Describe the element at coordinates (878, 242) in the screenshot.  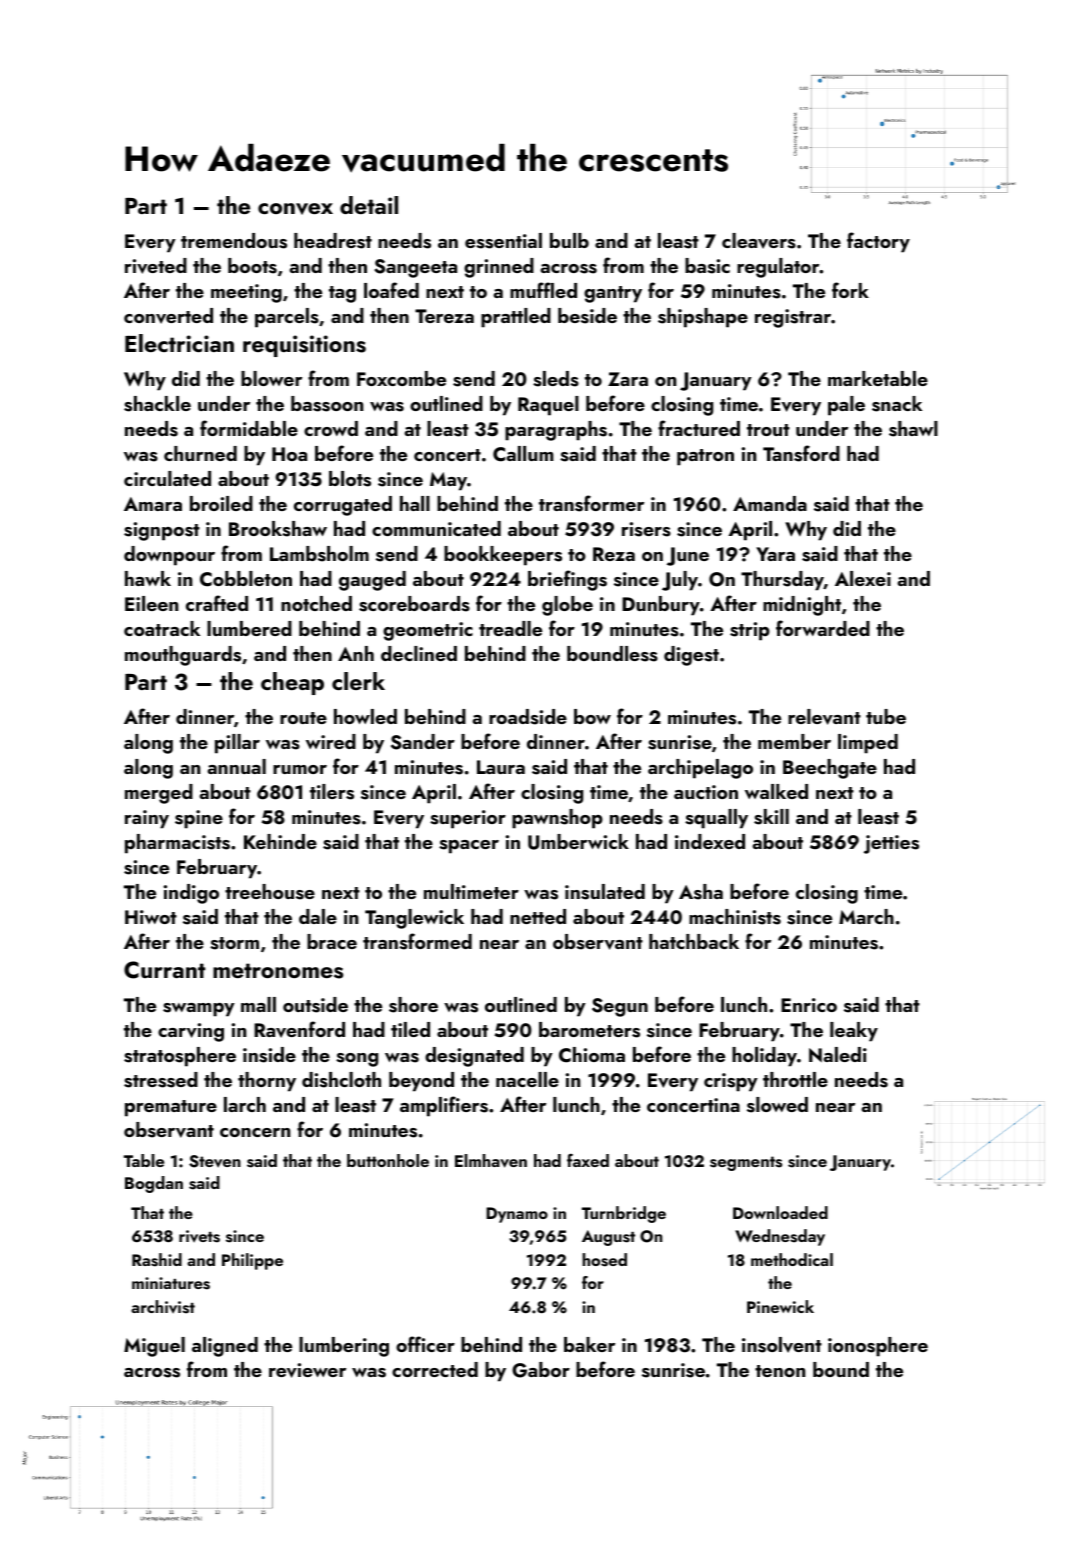
I see `factory` at that location.
